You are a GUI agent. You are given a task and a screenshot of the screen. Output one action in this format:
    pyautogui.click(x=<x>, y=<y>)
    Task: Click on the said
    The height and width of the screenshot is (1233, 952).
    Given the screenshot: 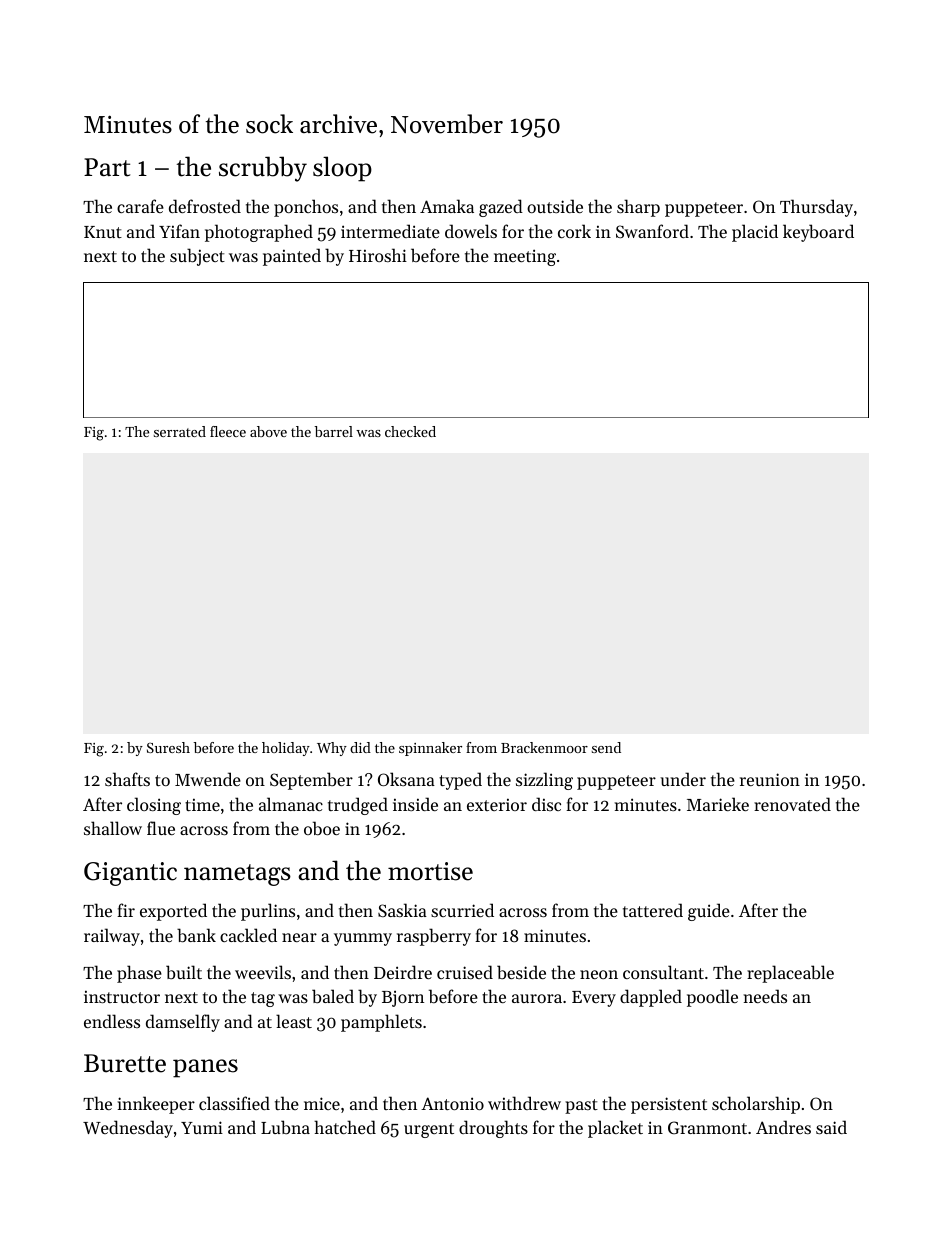 What is the action you would take?
    pyautogui.click(x=831, y=1127)
